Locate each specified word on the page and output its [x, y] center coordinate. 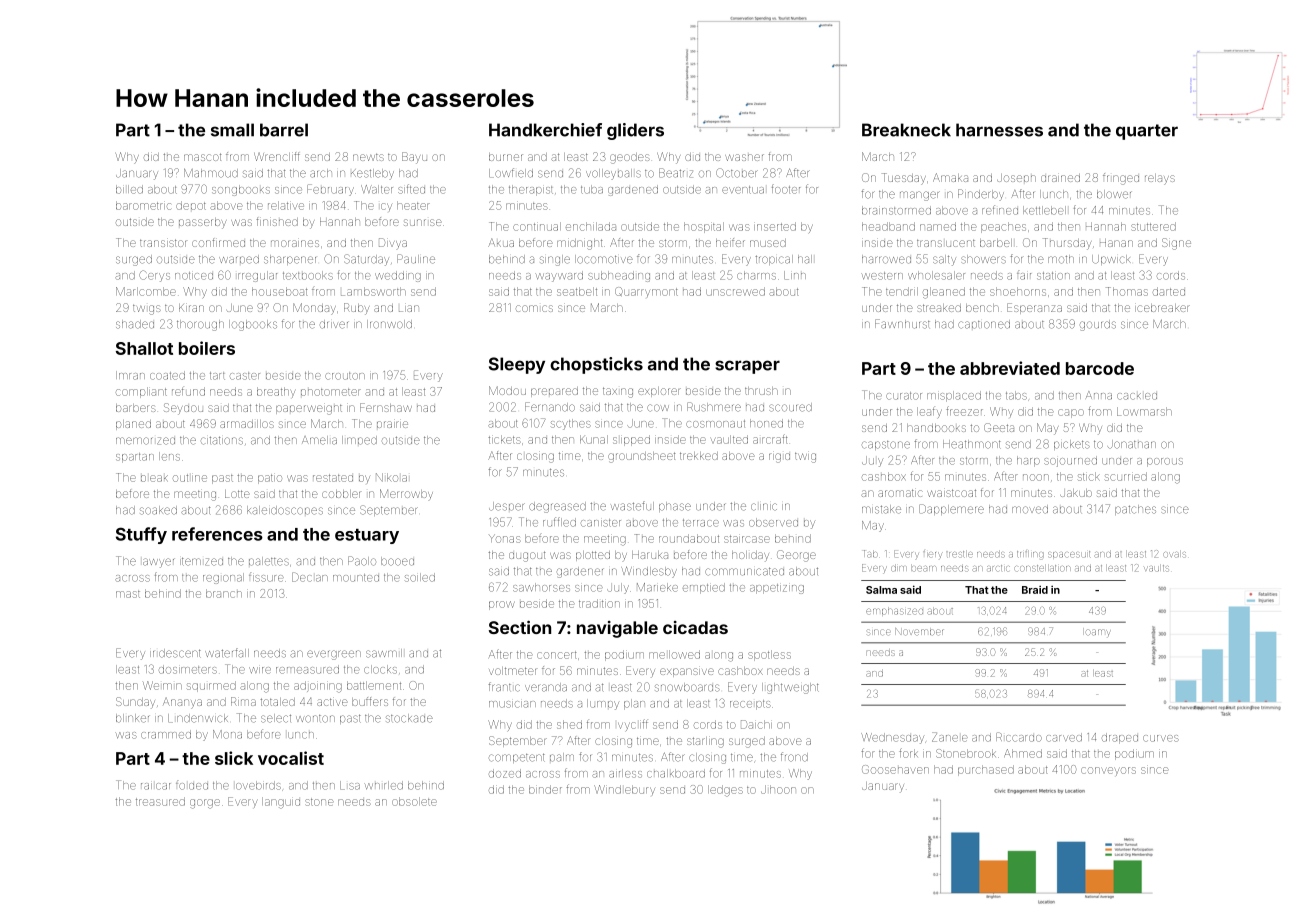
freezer [964, 411]
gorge [205, 804]
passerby [202, 223]
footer [786, 189]
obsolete [414, 801]
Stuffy [141, 535]
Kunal [594, 439]
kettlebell [1044, 210]
